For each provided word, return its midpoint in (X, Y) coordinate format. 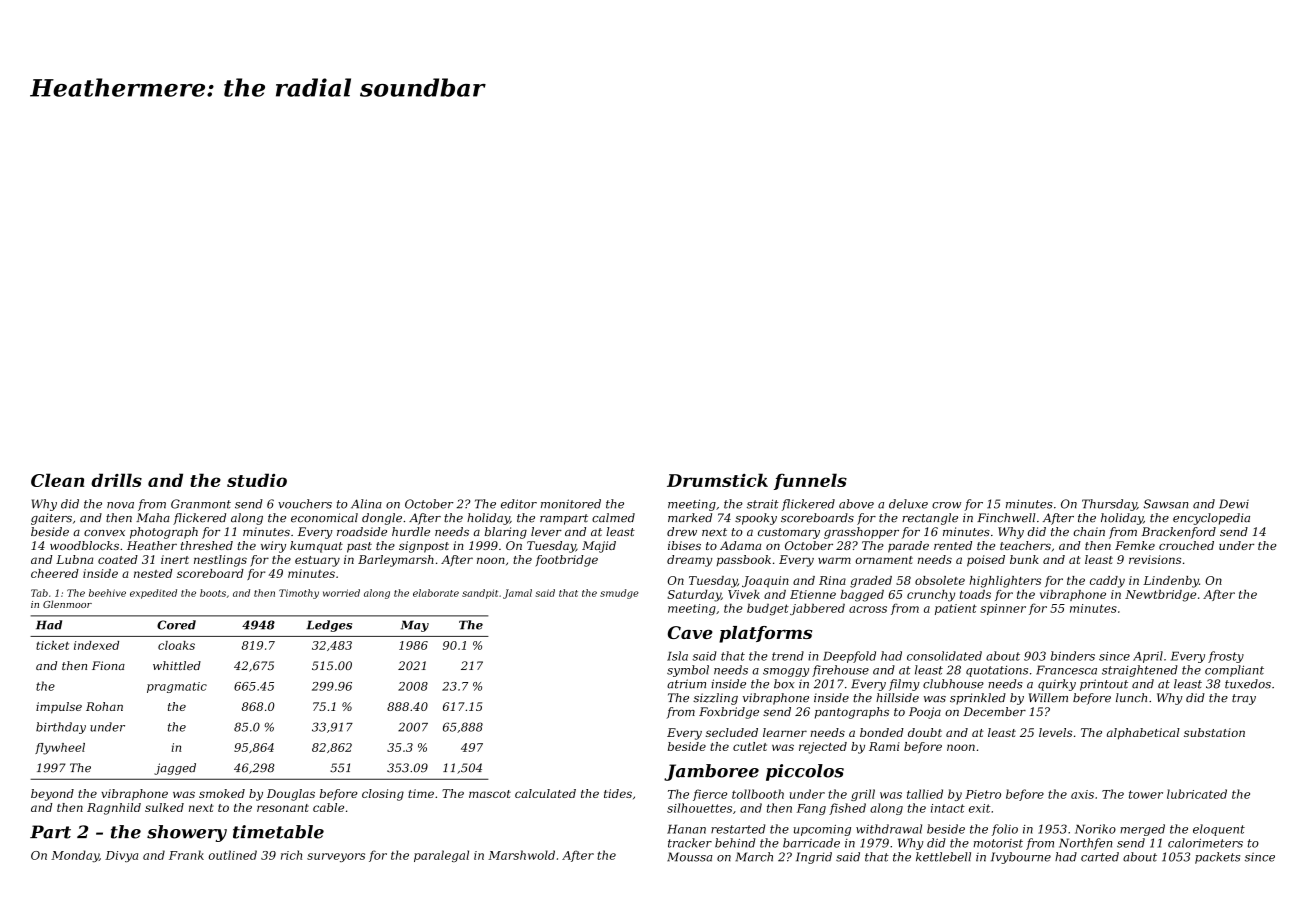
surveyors (336, 857)
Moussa (690, 857)
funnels (810, 481)
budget (768, 609)
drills (116, 480)
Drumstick (717, 480)
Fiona (108, 665)
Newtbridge (1160, 596)
